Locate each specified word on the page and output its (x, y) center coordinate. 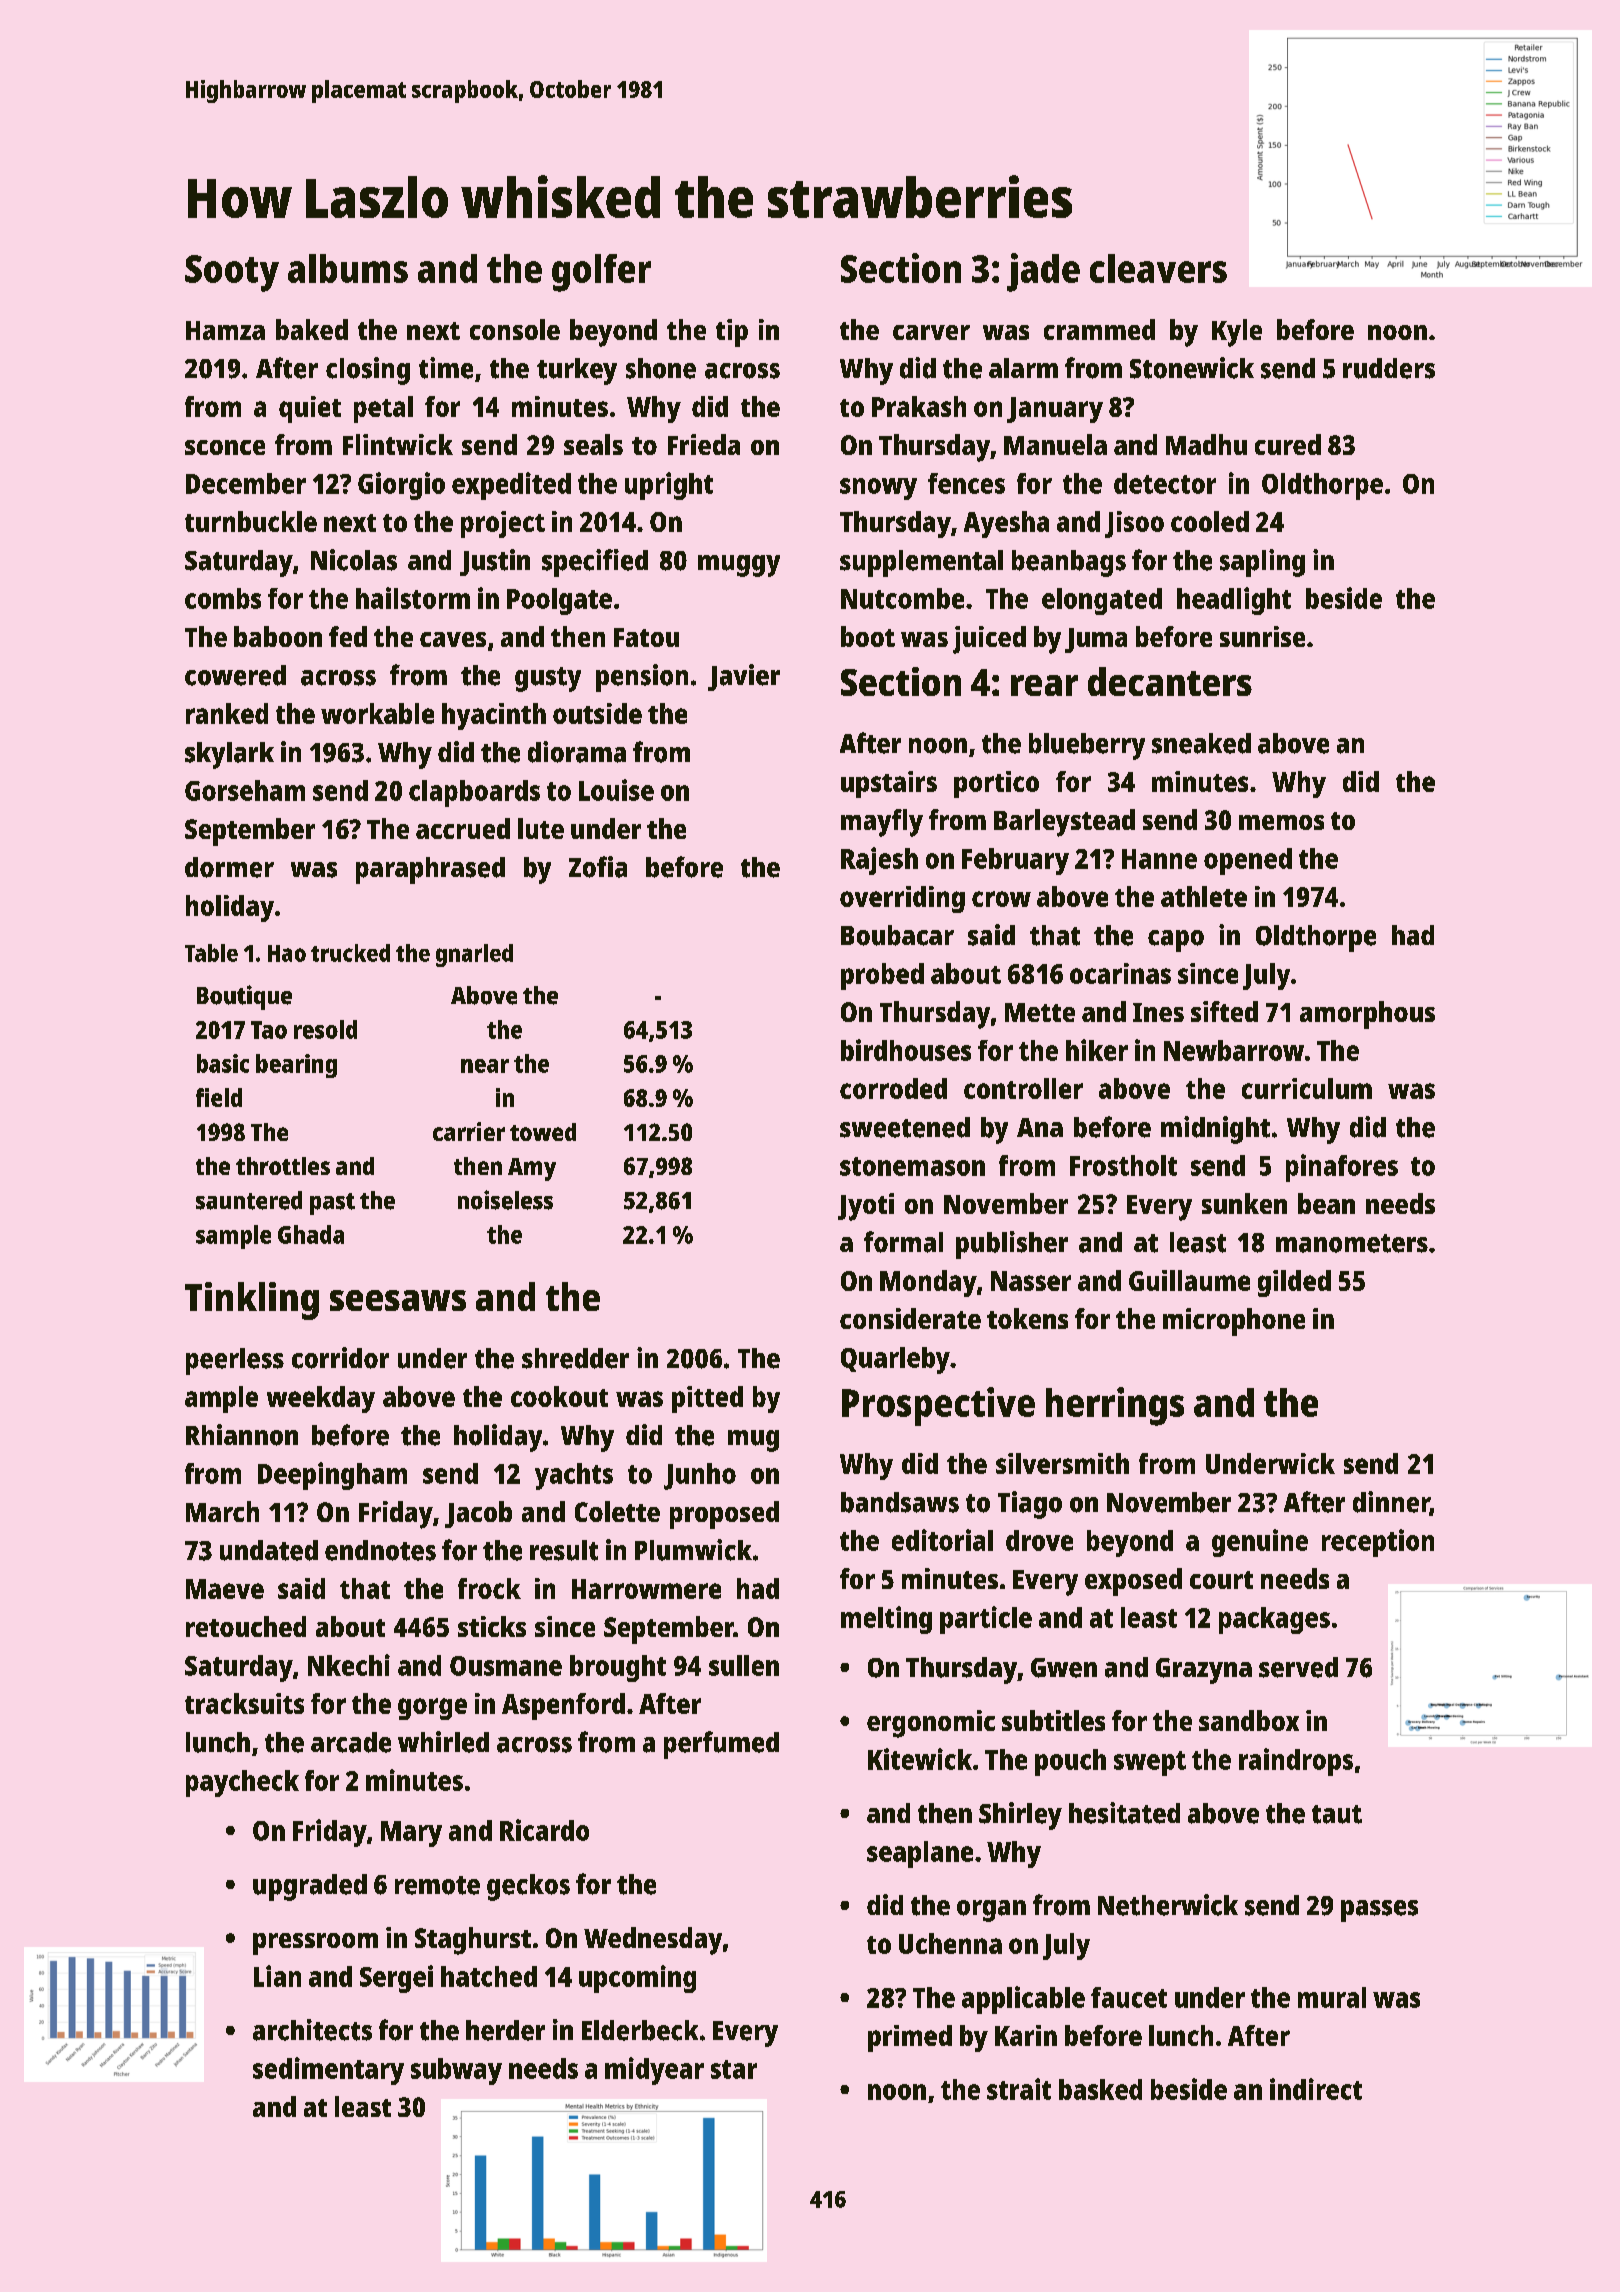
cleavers (1158, 268)
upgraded (310, 1887)
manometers (1352, 1243)
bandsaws (900, 1502)
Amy (532, 1169)
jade (1043, 272)
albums (348, 268)
